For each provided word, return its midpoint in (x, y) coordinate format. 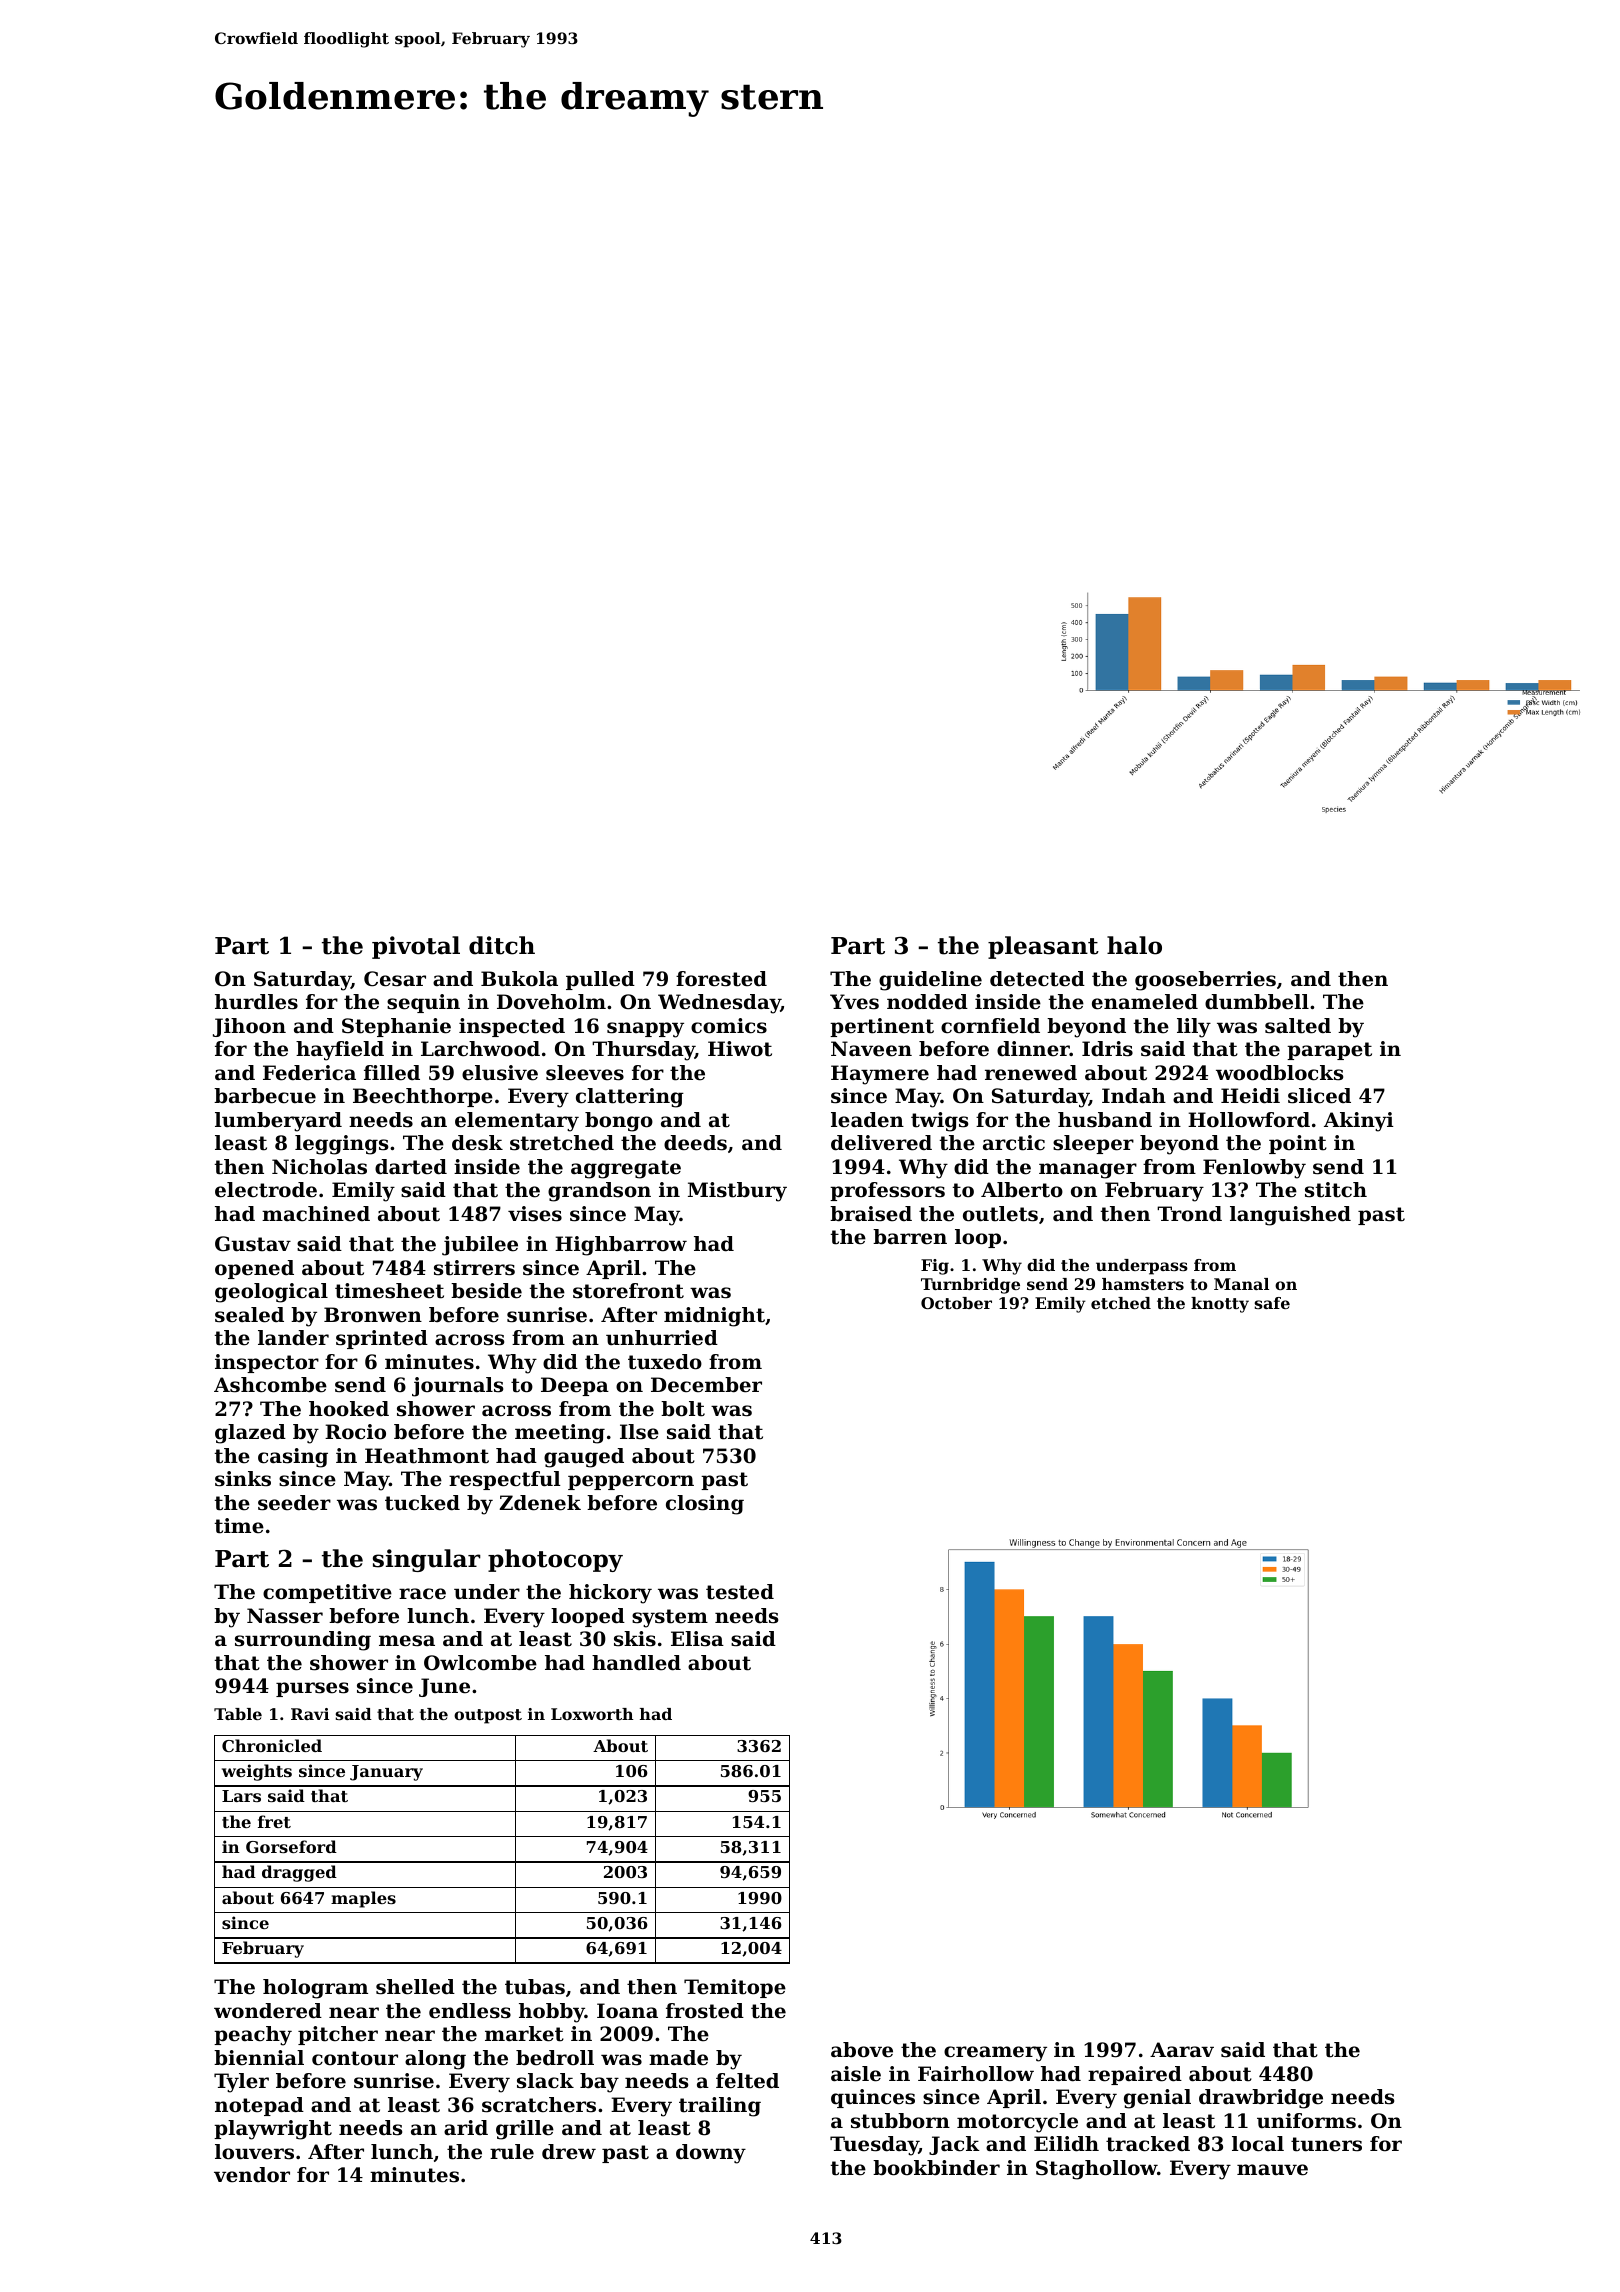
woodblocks (1279, 1073)
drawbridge (1261, 2099)
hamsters (1143, 1284)
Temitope (735, 1988)
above (862, 2050)
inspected (512, 1027)
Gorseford (291, 1846)
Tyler (241, 2083)
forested (721, 979)
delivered (881, 1143)
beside (486, 1291)
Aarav (1182, 2050)
